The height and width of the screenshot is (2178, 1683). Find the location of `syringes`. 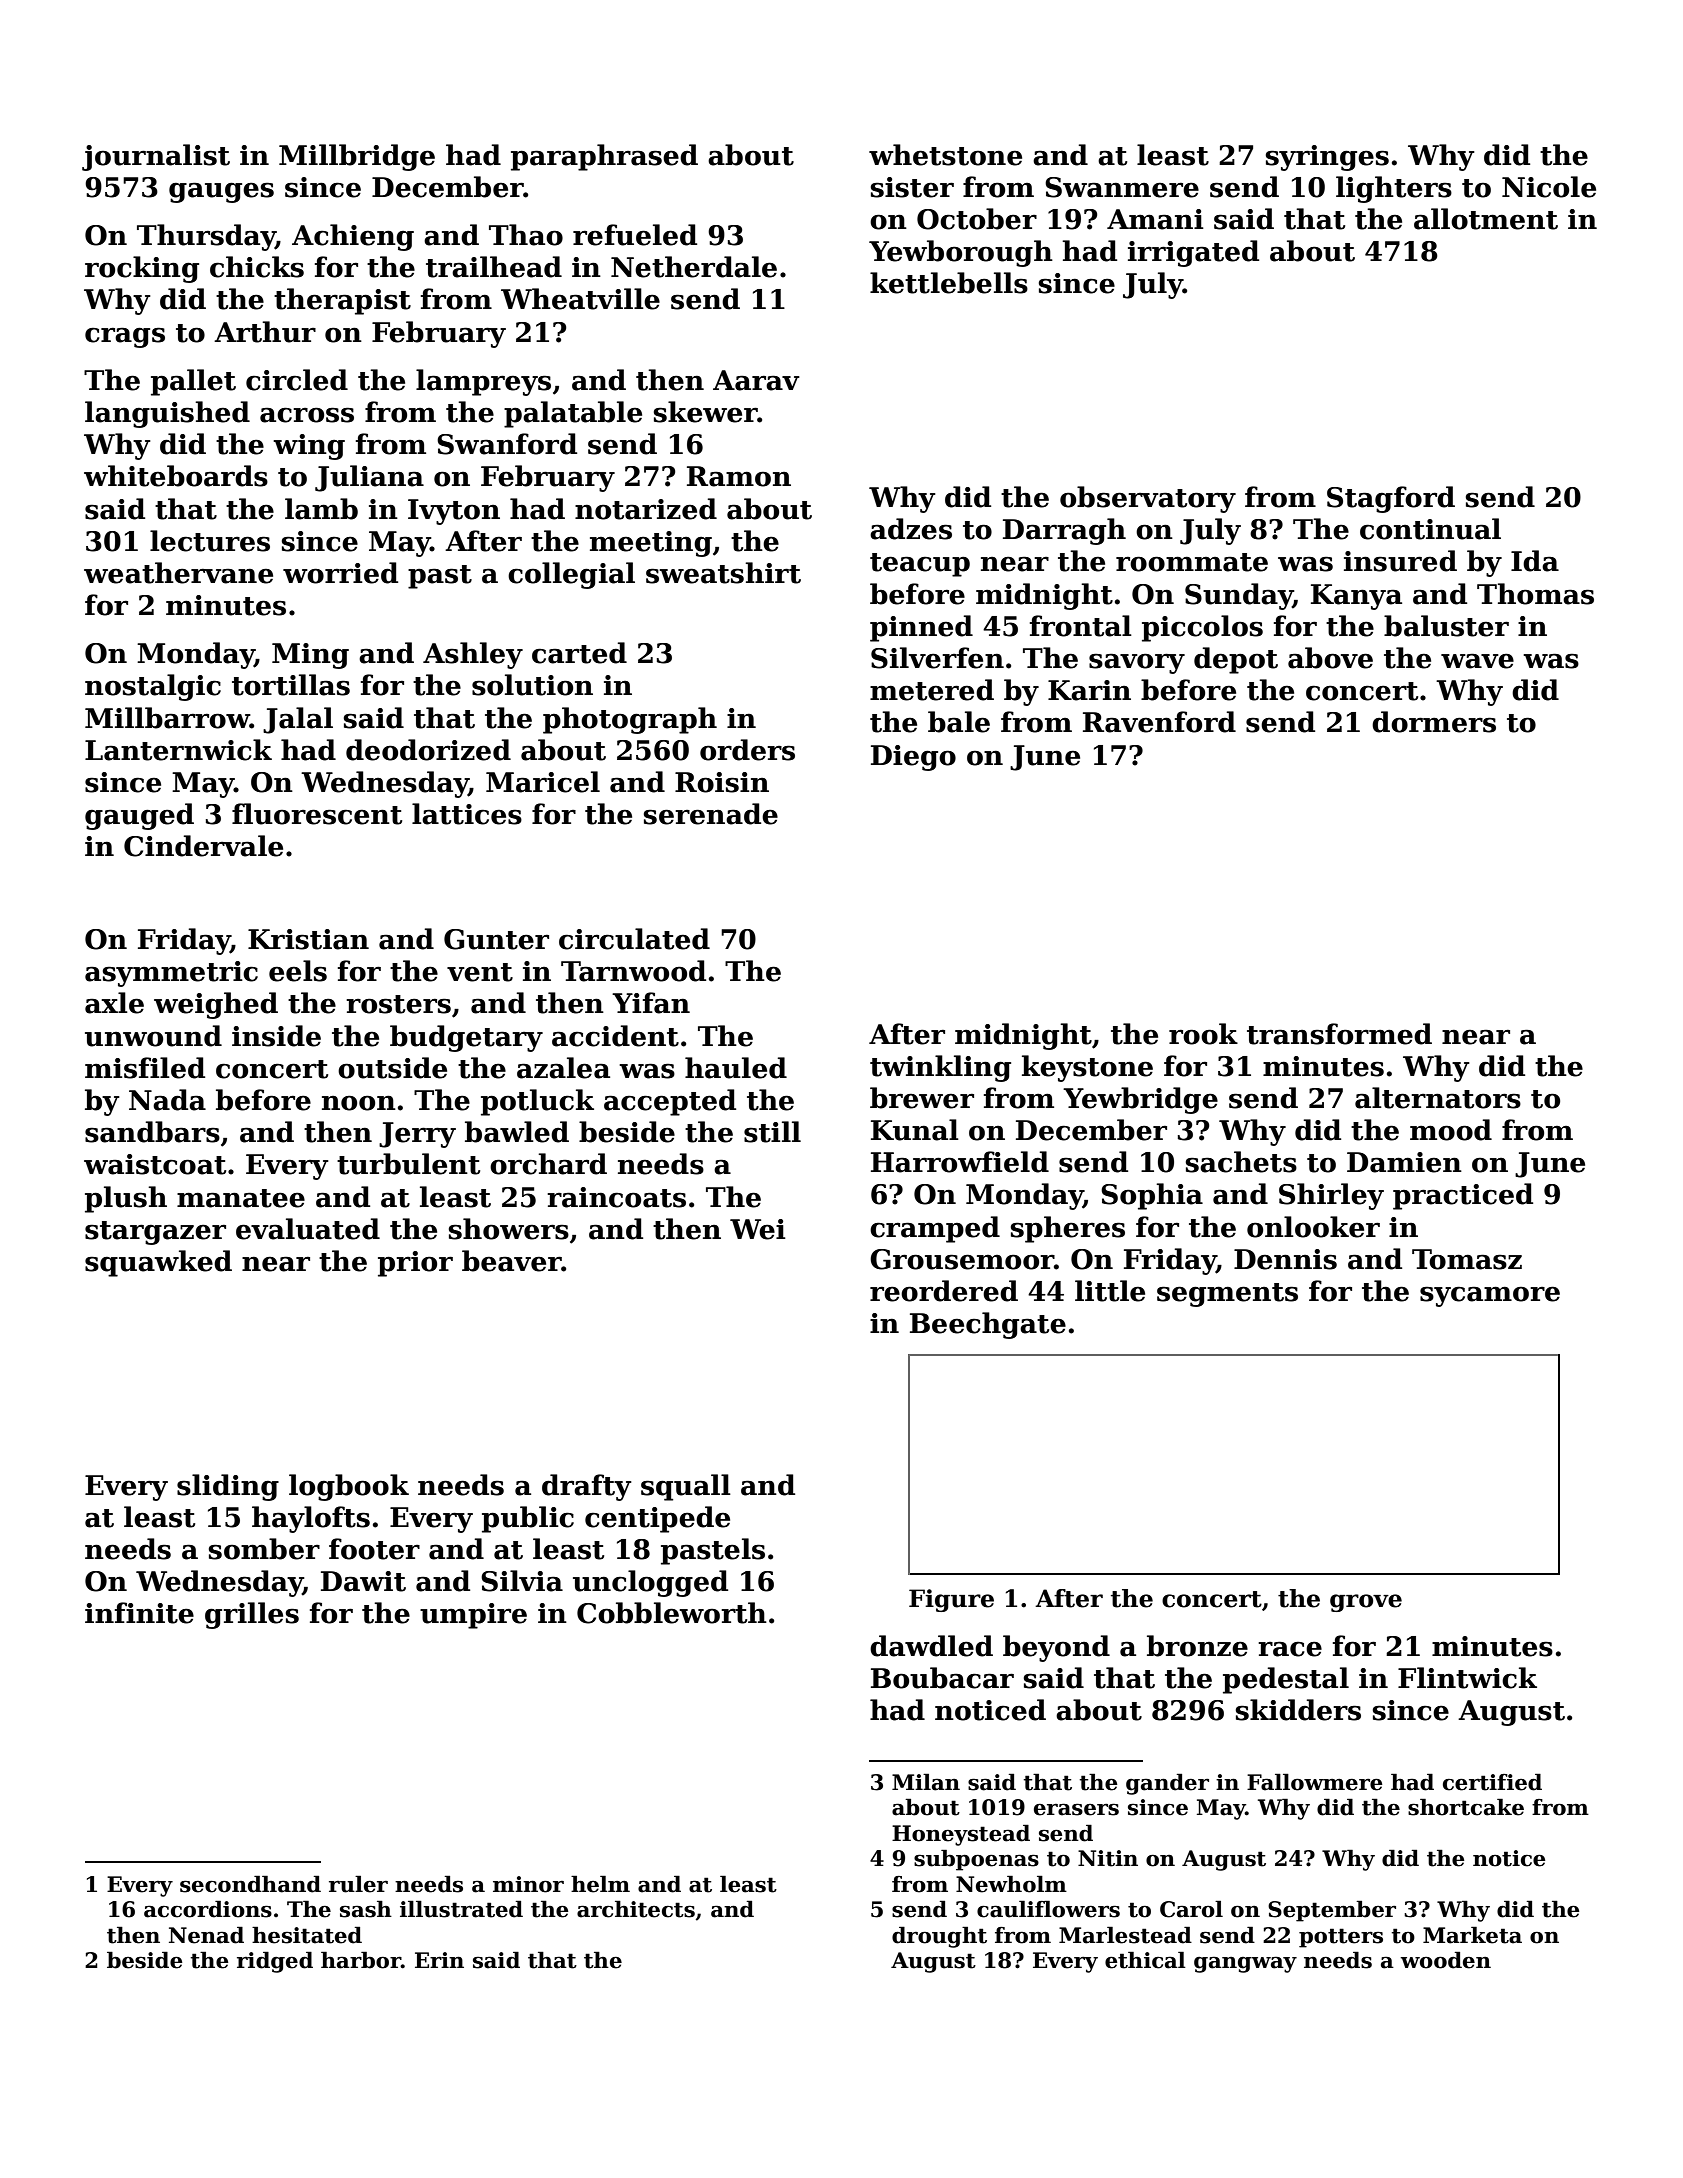

syringes is located at coordinates (1327, 158).
